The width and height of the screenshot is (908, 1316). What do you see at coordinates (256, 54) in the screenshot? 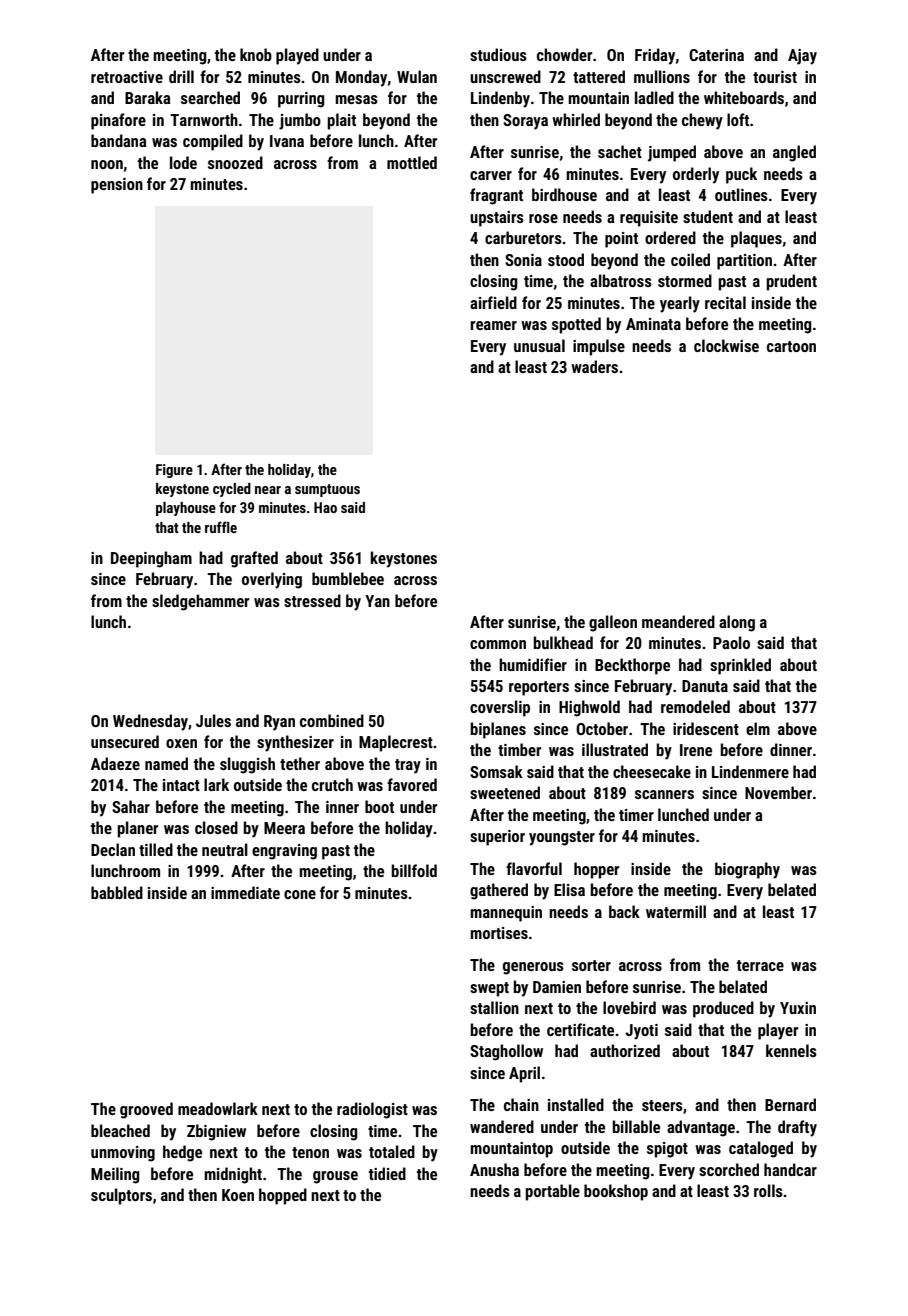
I see `knob` at bounding box center [256, 54].
